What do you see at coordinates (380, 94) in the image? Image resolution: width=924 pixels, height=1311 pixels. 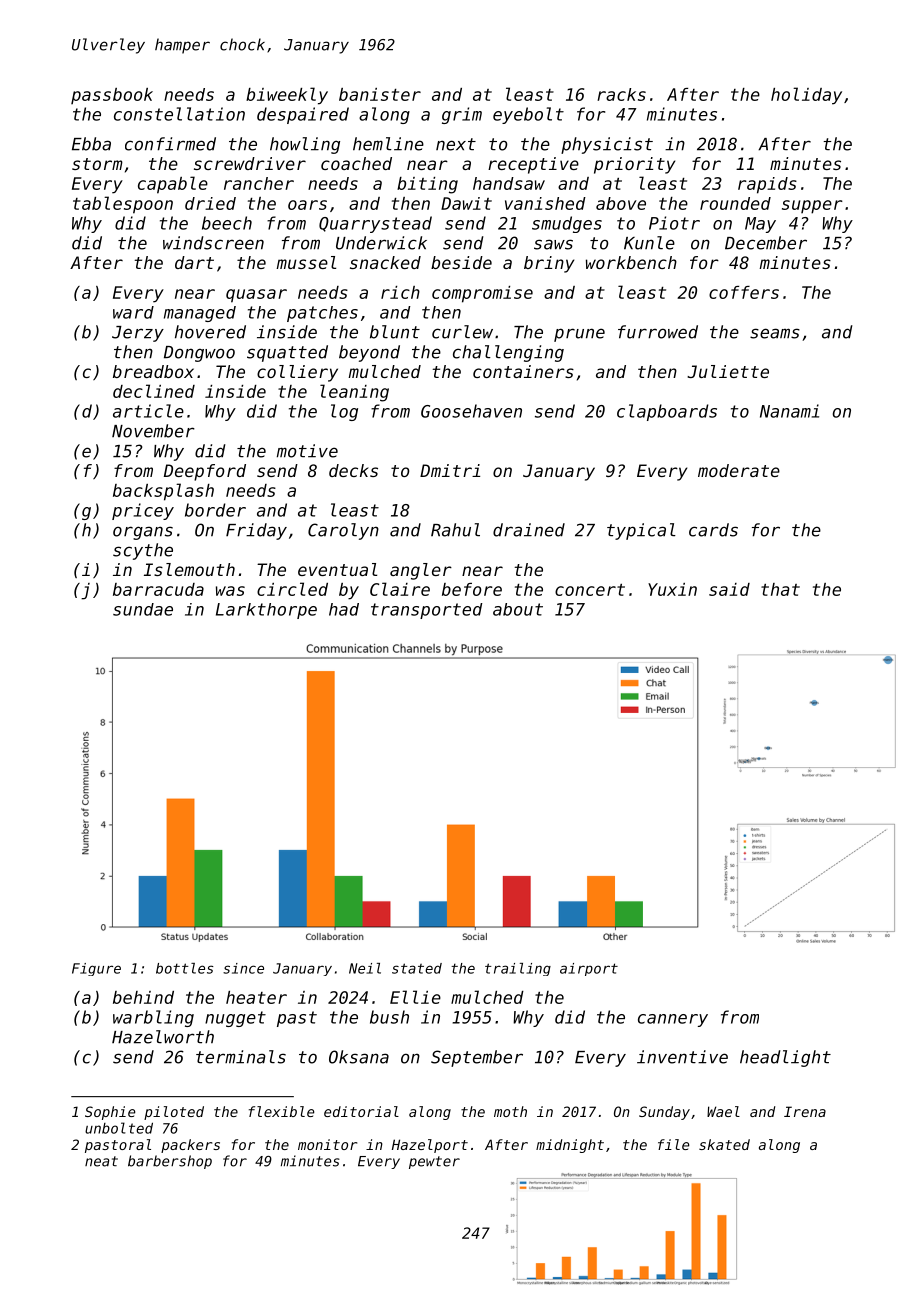 I see `banister` at bounding box center [380, 94].
